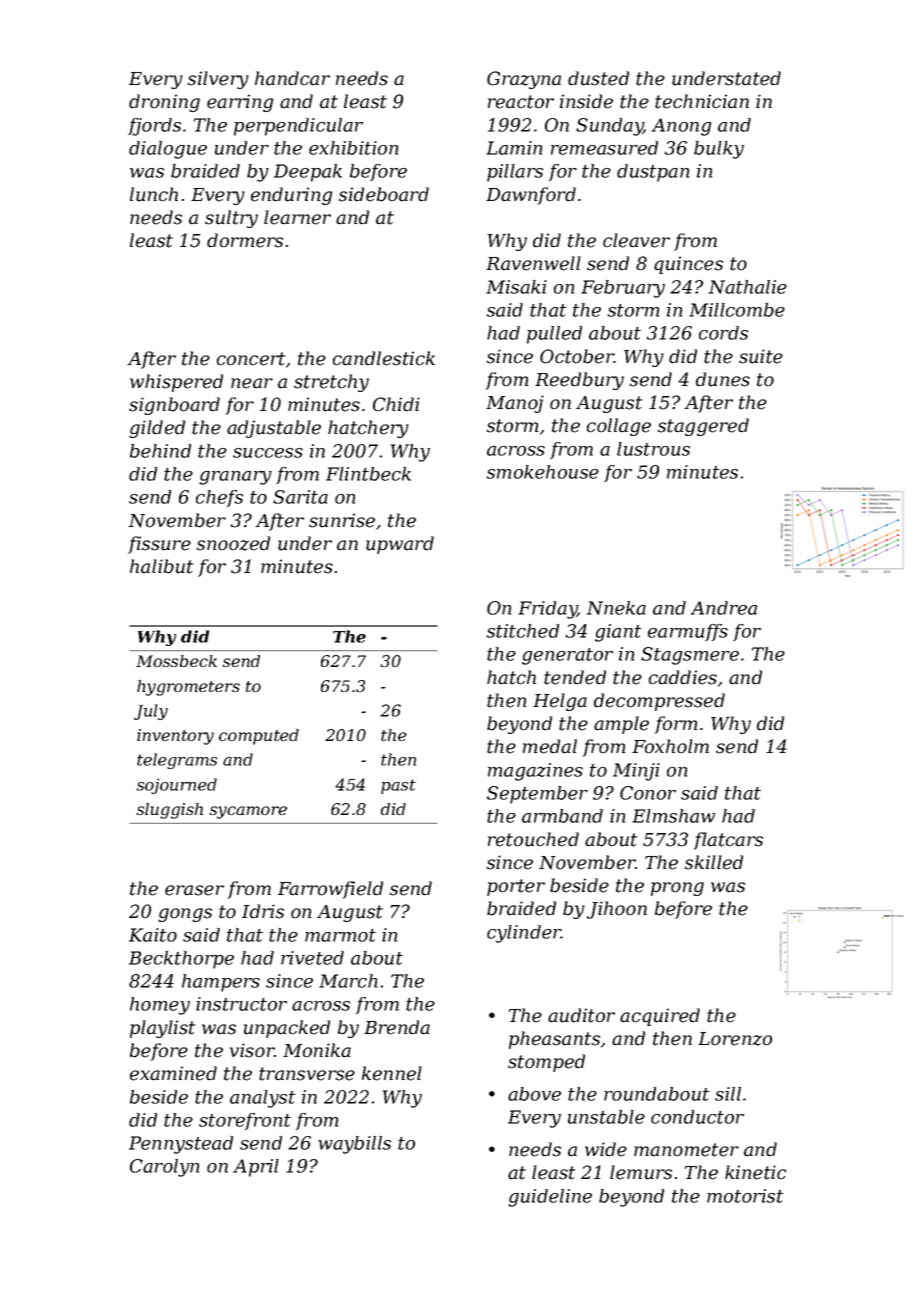  I want to click on motorist, so click(745, 1196).
